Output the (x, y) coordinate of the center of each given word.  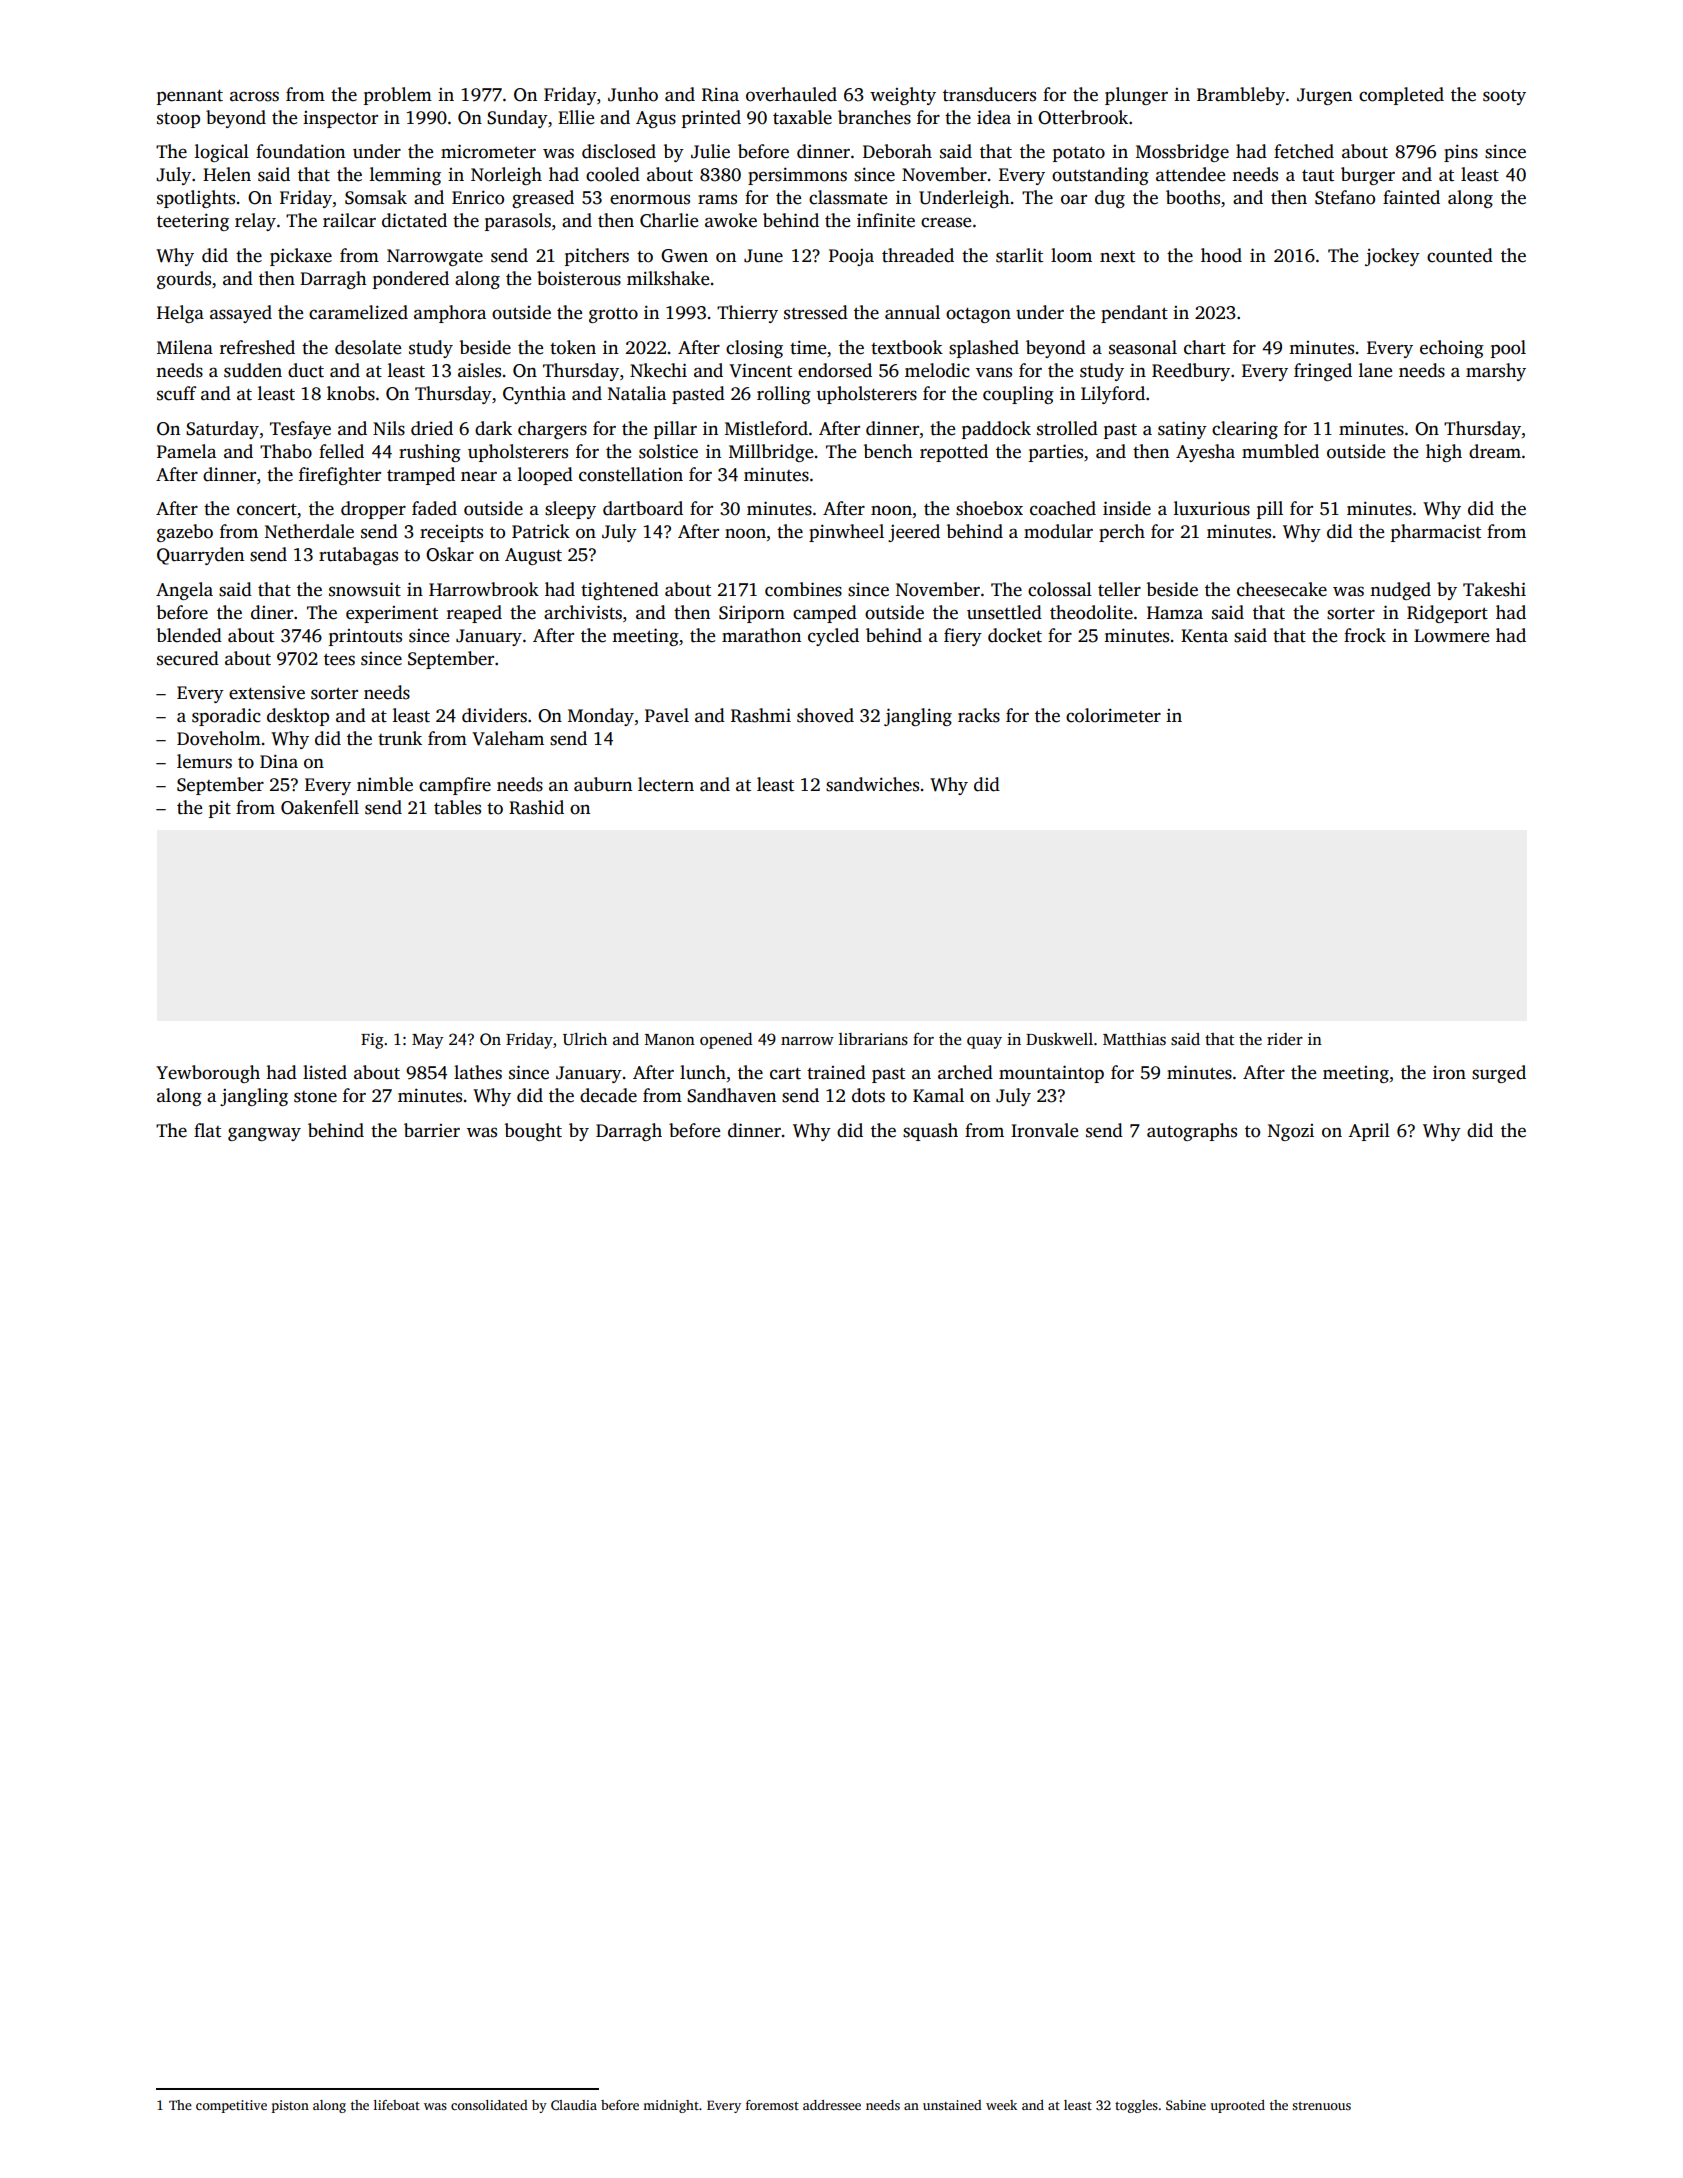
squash (930, 1132)
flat (207, 1130)
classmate (848, 197)
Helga (180, 314)
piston (290, 2106)
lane (1375, 370)
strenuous (1321, 2106)
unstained (952, 2105)
